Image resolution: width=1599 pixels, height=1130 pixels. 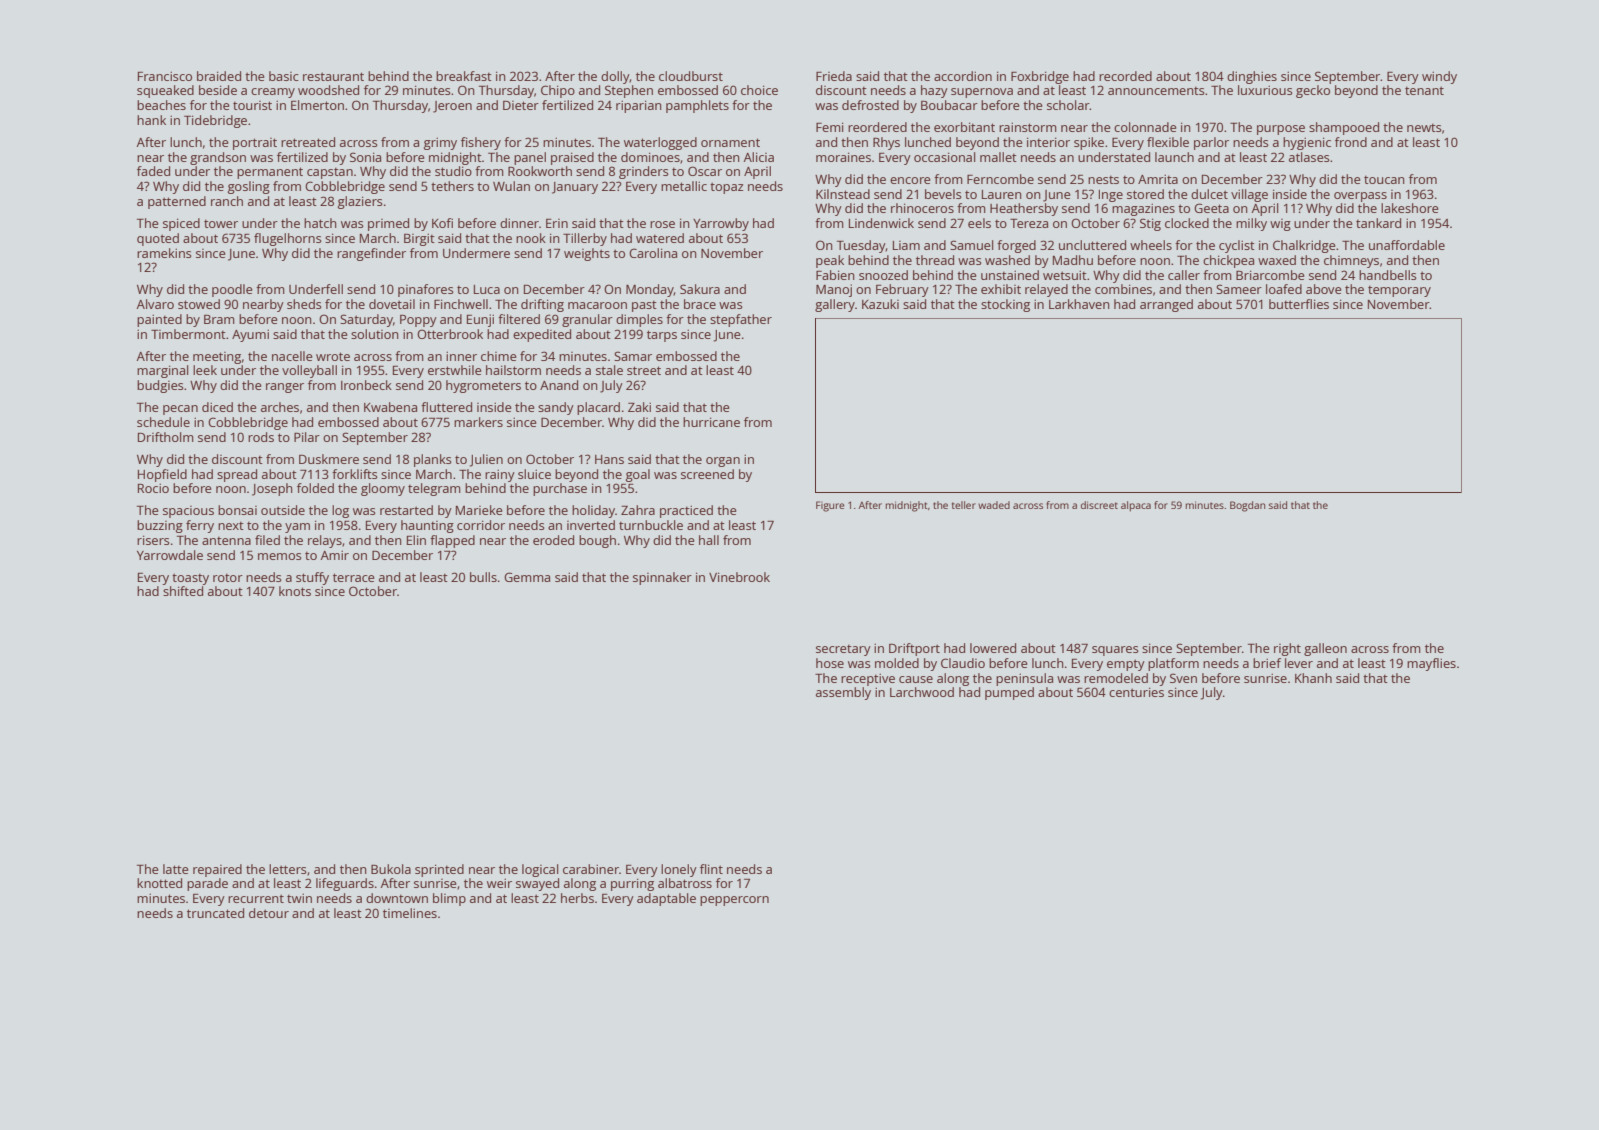 I want to click on bevels, so click(x=943, y=194).
